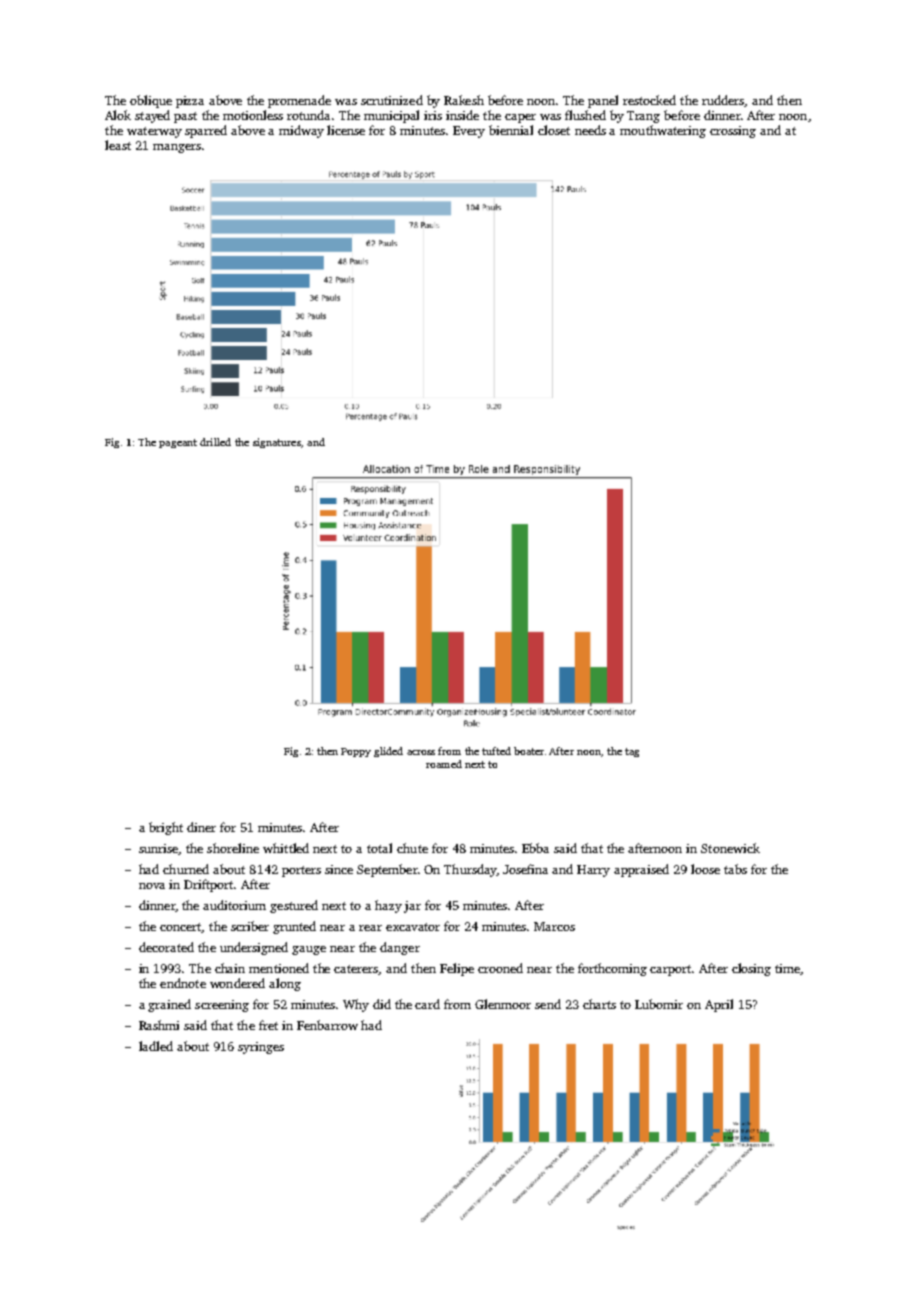 The width and height of the screenshot is (924, 1308). What do you see at coordinates (254, 948) in the screenshot?
I see `undersigned` at bounding box center [254, 948].
